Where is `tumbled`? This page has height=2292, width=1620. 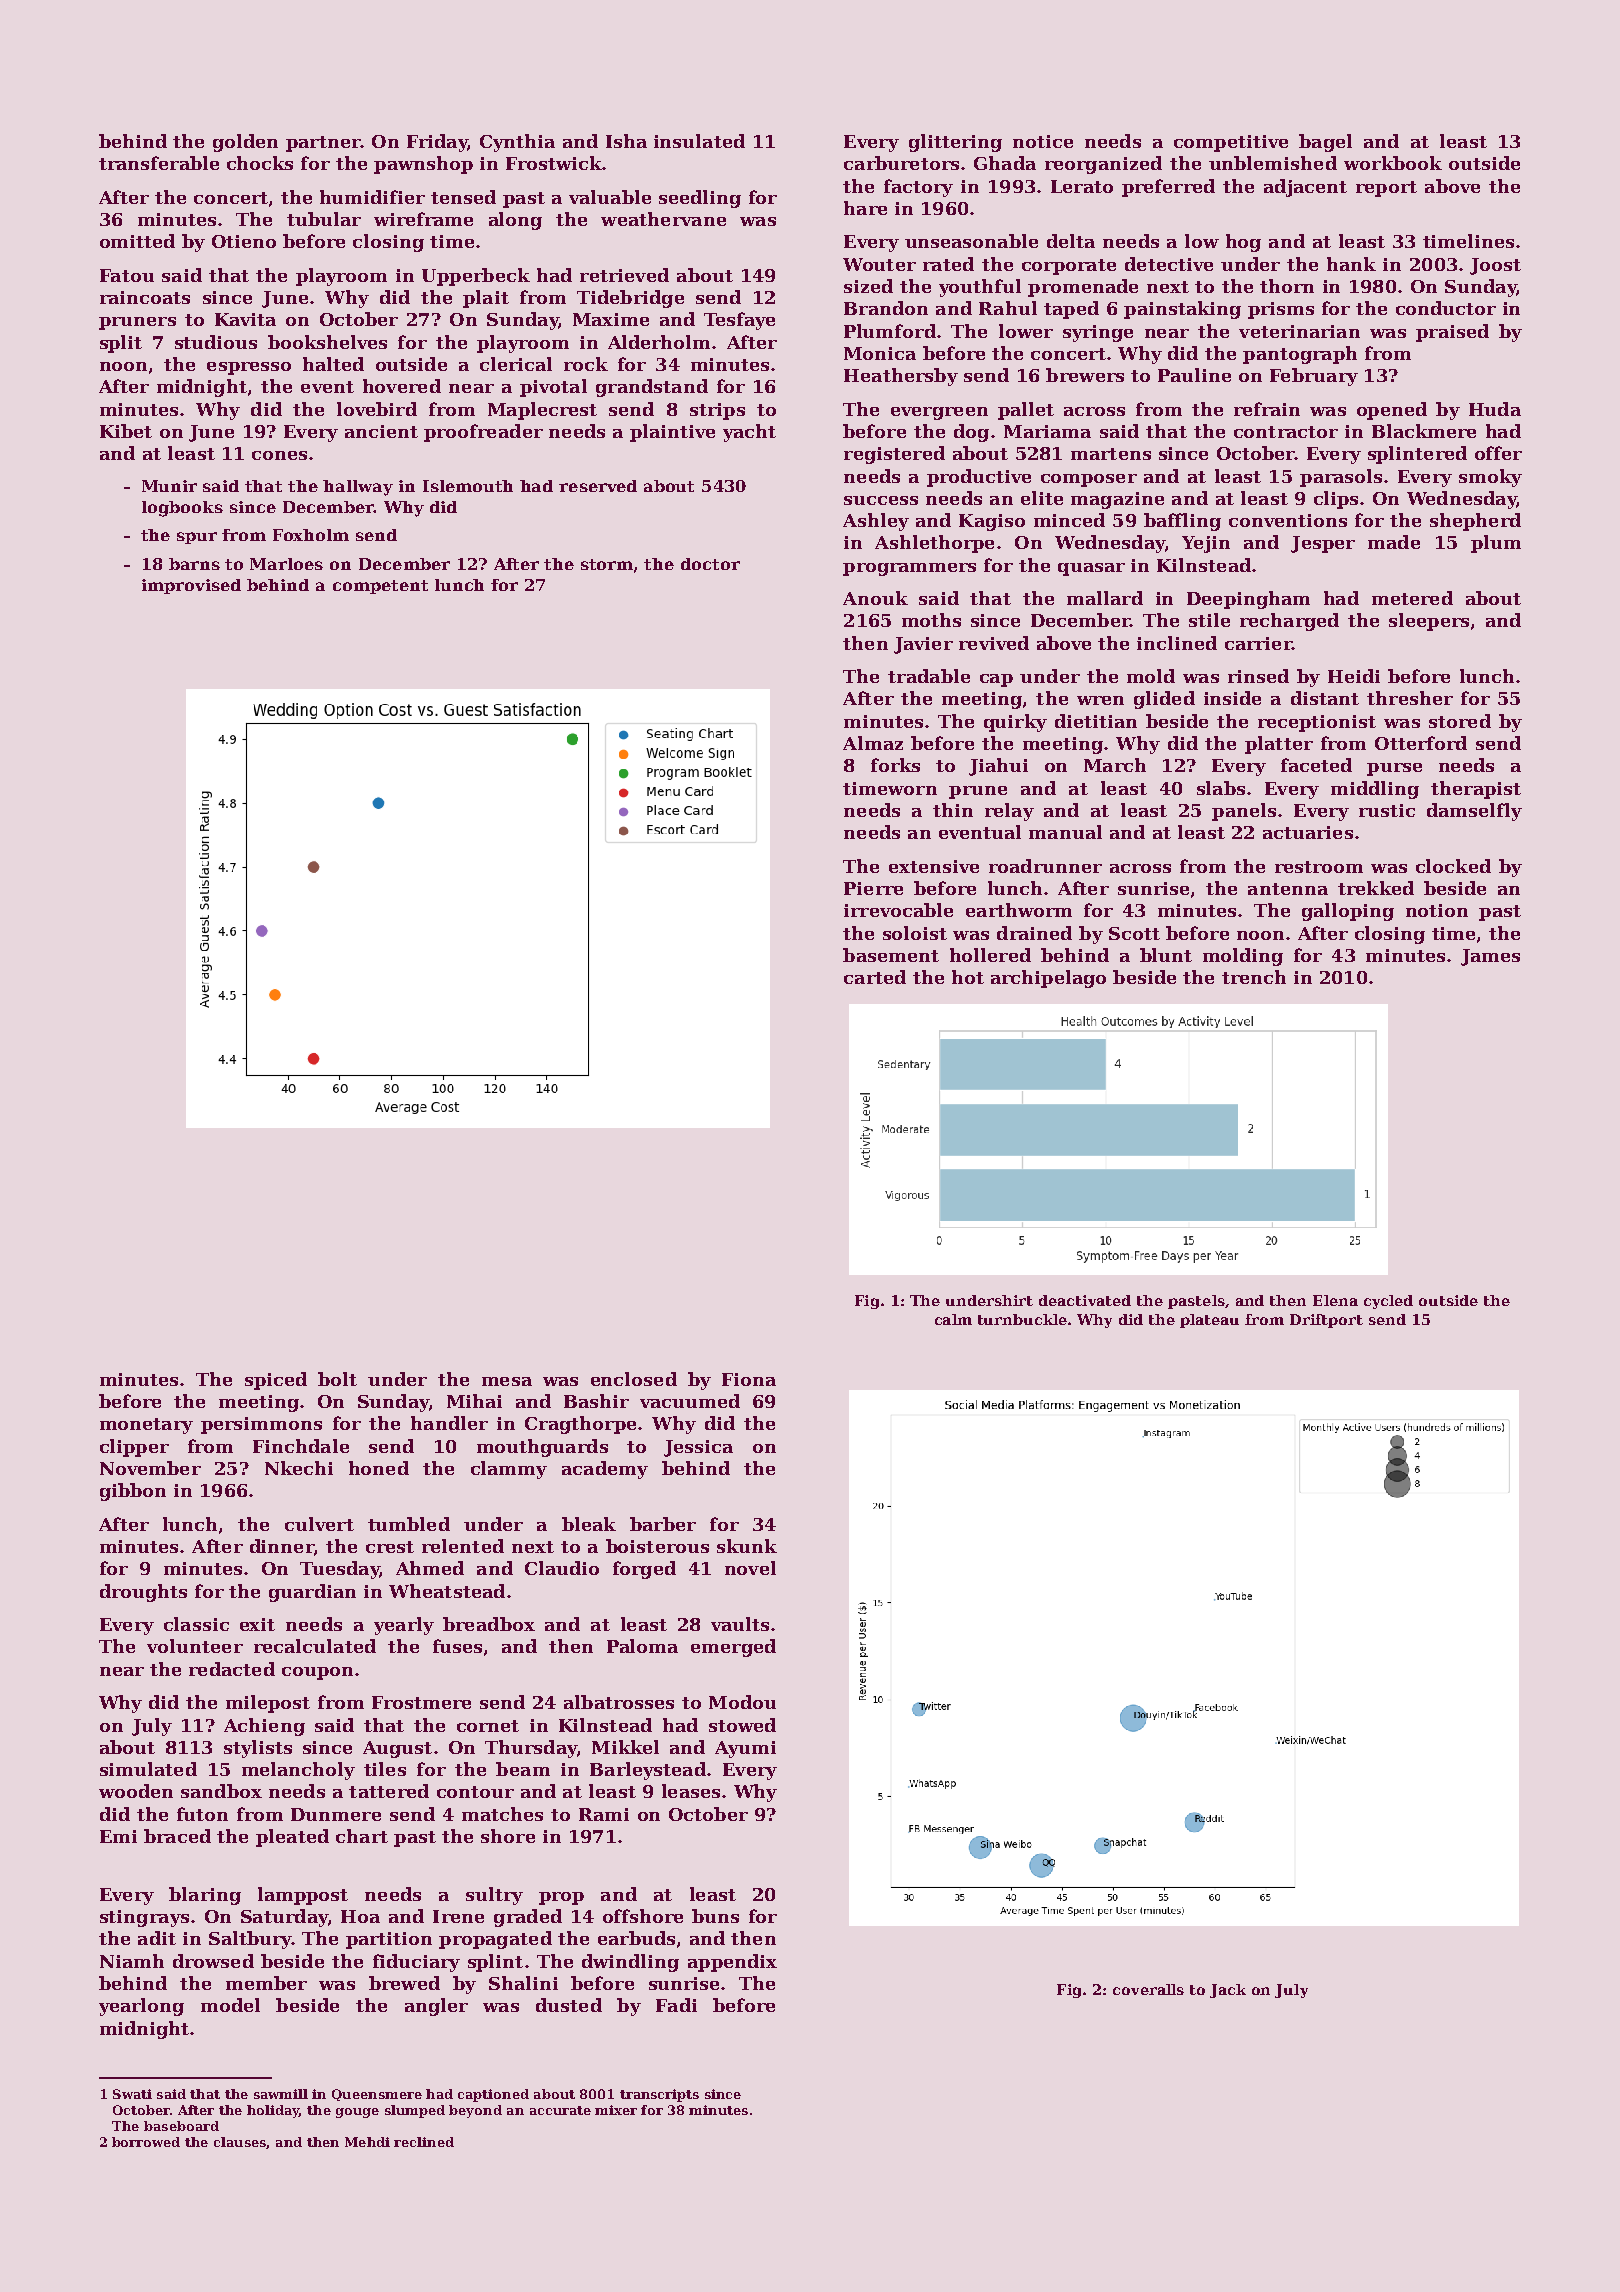
tumbled is located at coordinates (409, 1524).
